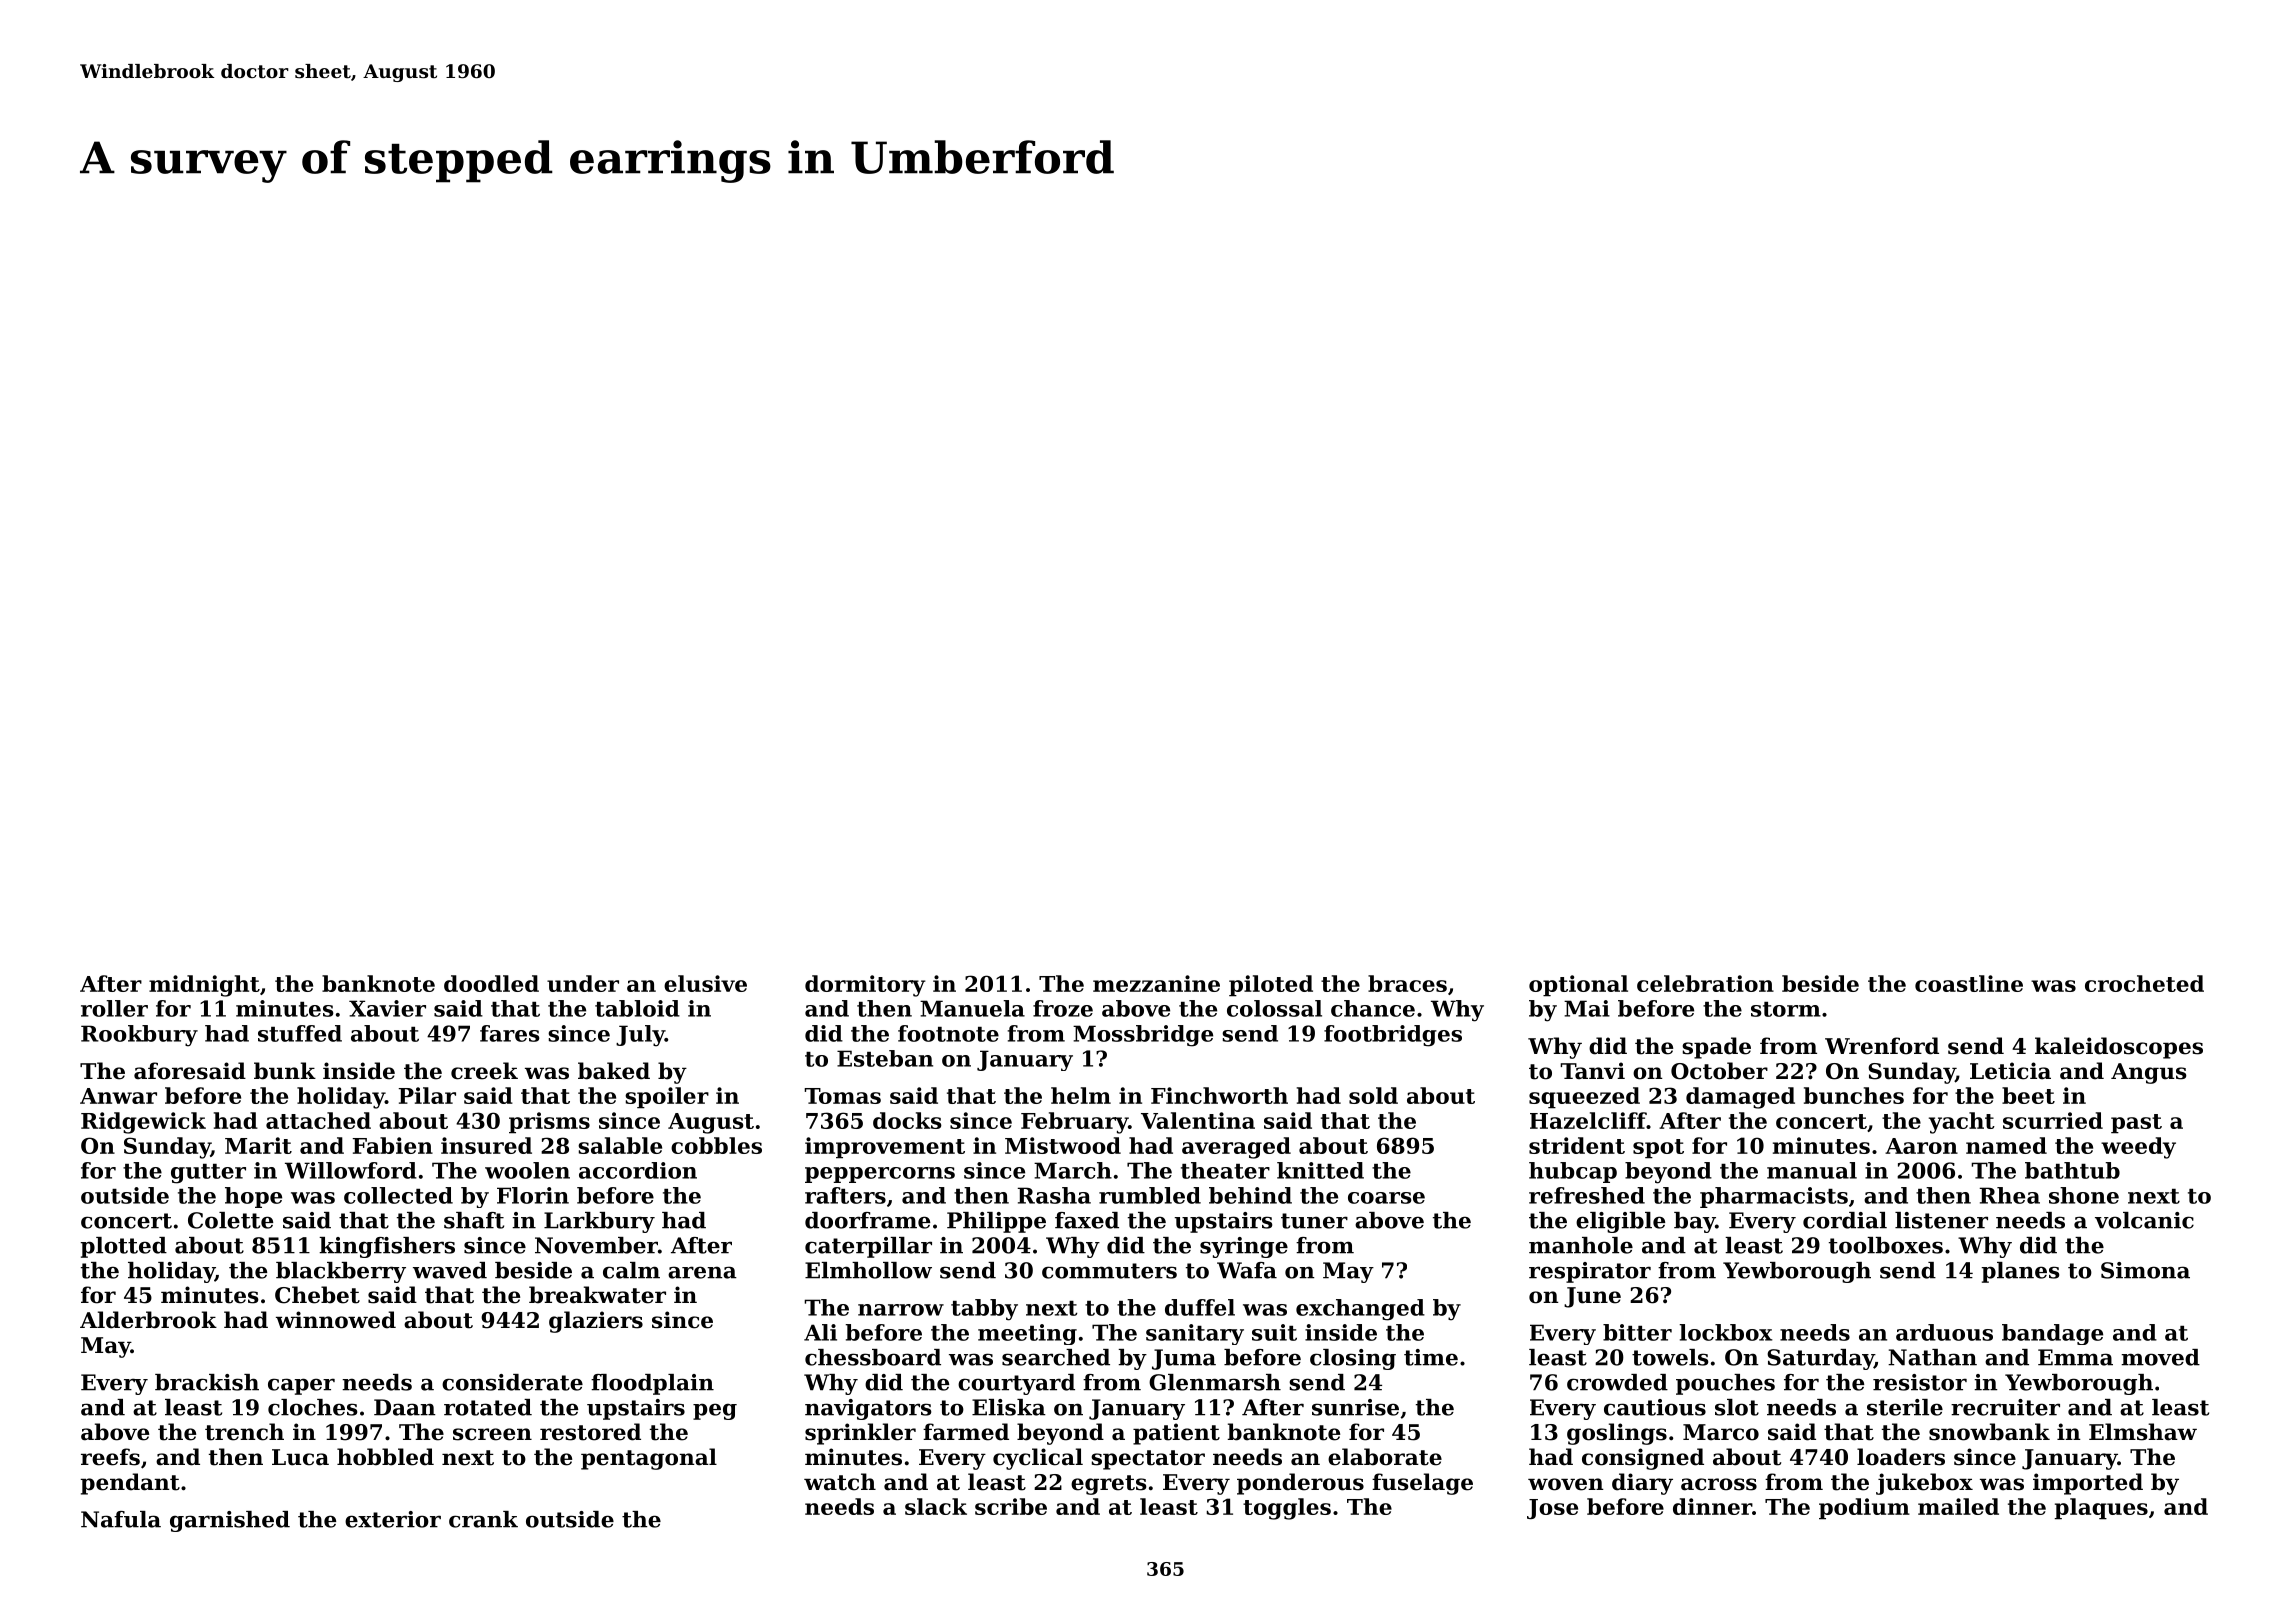 This screenshot has height=1621, width=2292. What do you see at coordinates (1300, 1484) in the screenshot?
I see `ponderous` at bounding box center [1300, 1484].
